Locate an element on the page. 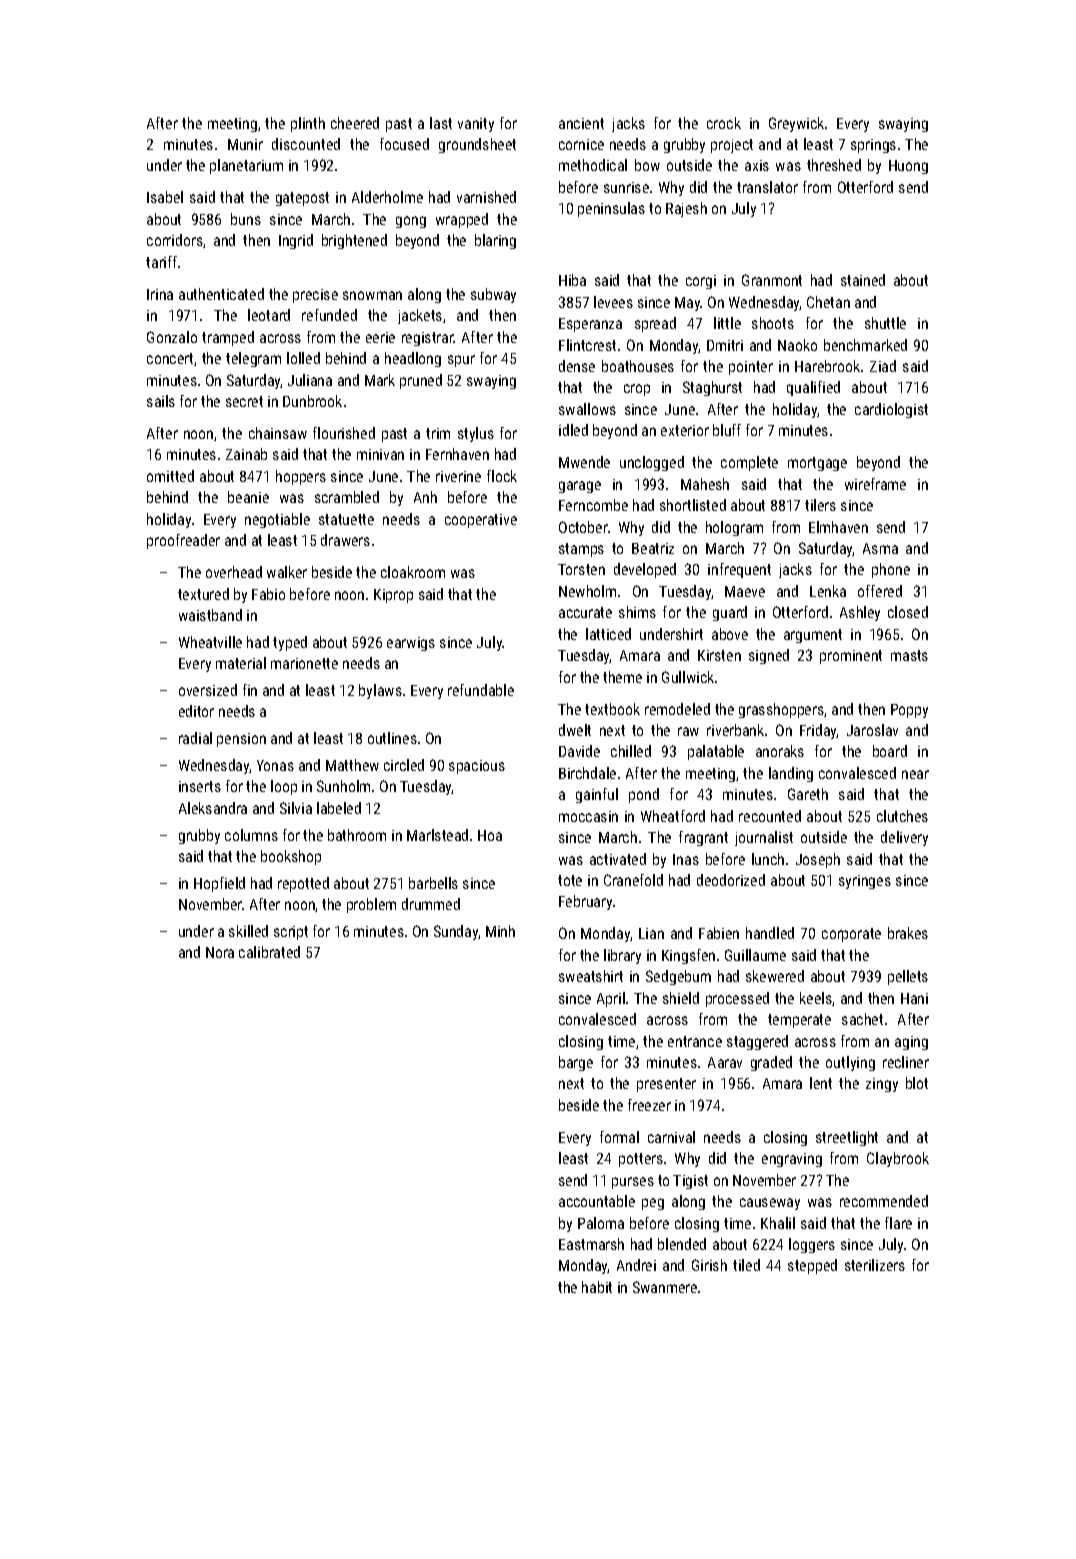  aging is located at coordinates (911, 1043).
